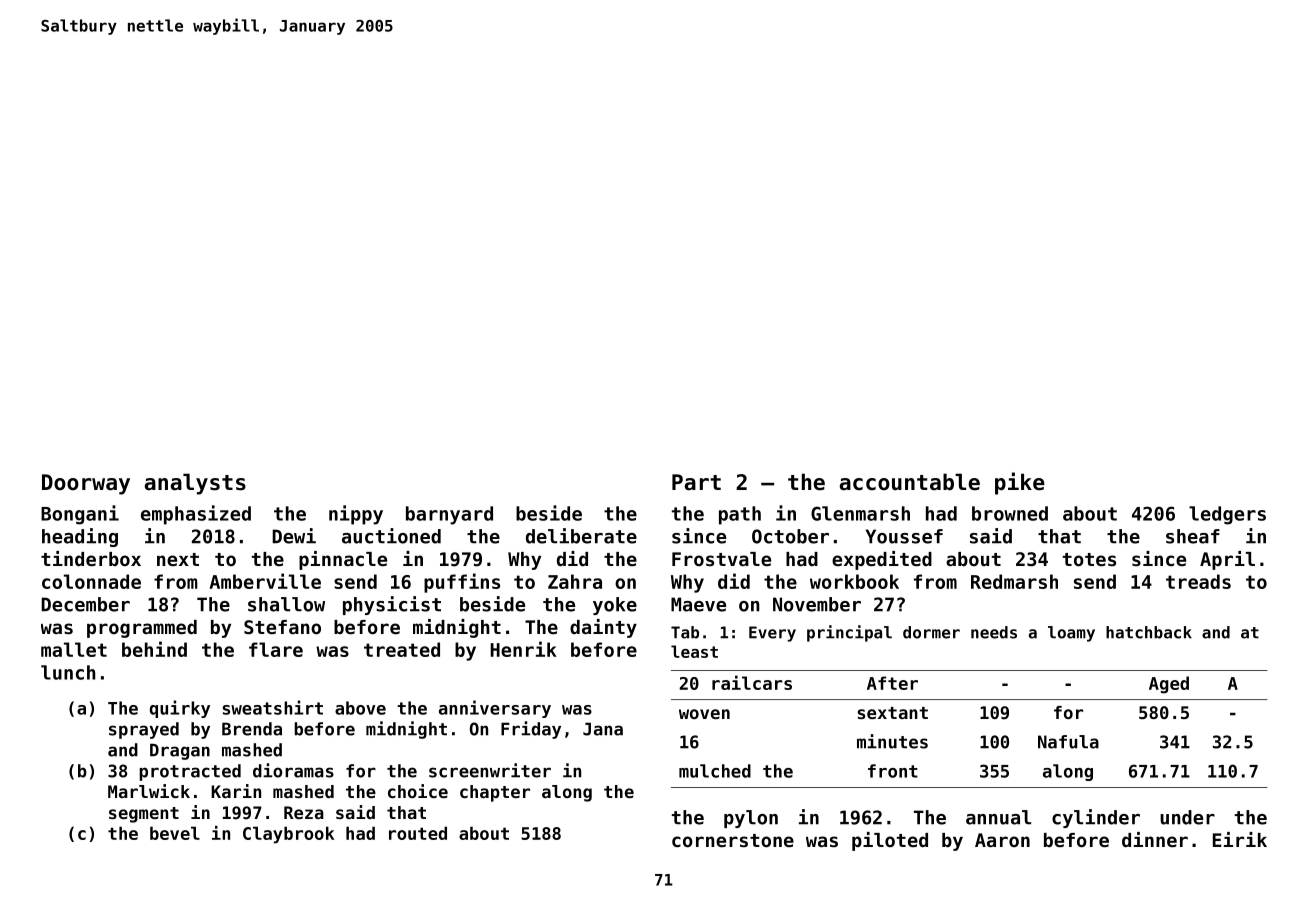 Image resolution: width=1308 pixels, height=924 pixels. Describe the element at coordinates (581, 536) in the screenshot. I see `deliberate` at that location.
